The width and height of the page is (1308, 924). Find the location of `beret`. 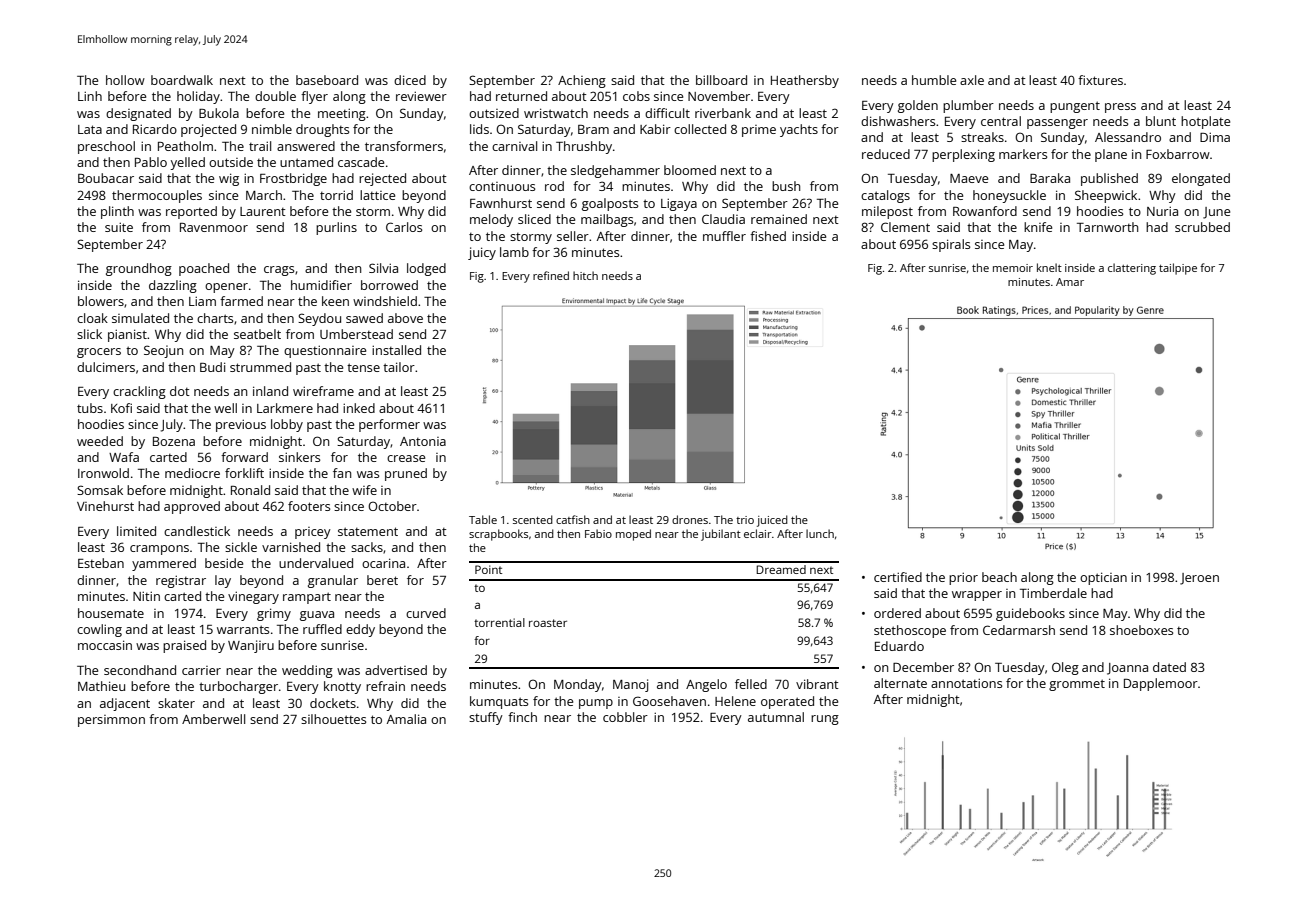

beret is located at coordinates (382, 580).
